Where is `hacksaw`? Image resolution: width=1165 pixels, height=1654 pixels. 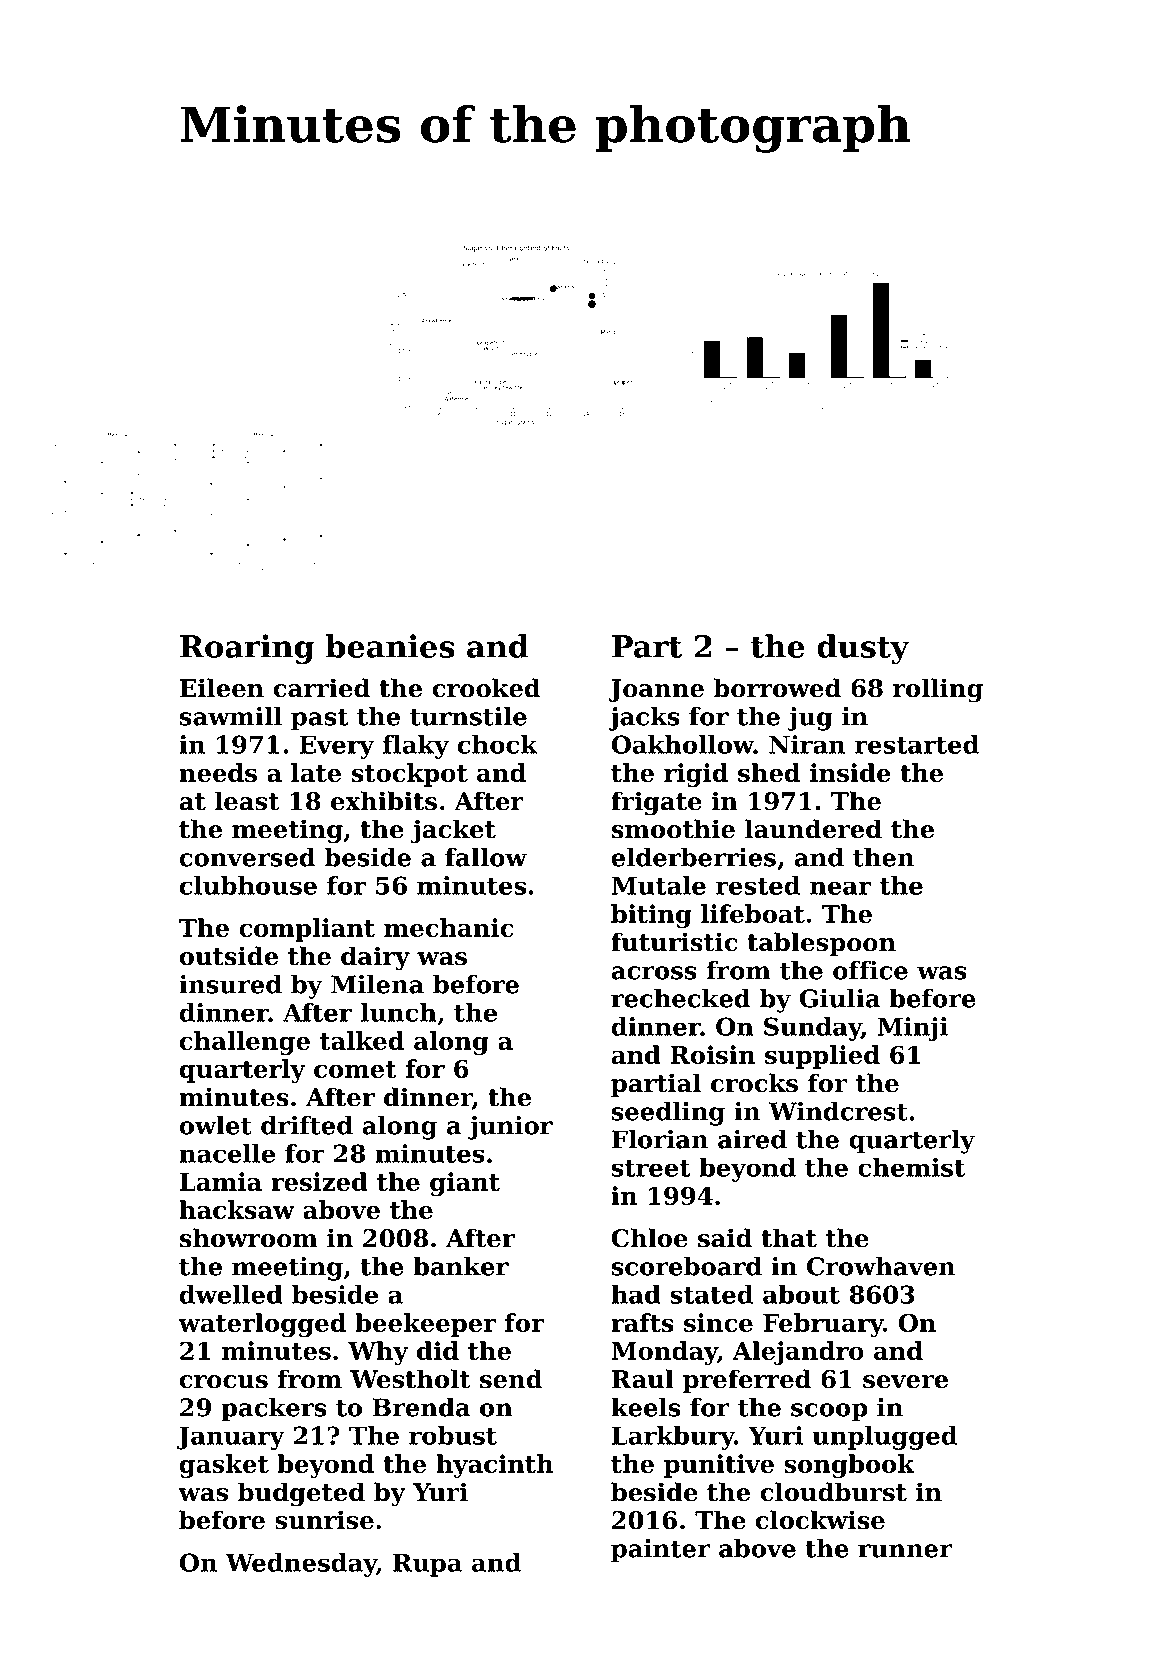
hacksaw is located at coordinates (237, 1209).
